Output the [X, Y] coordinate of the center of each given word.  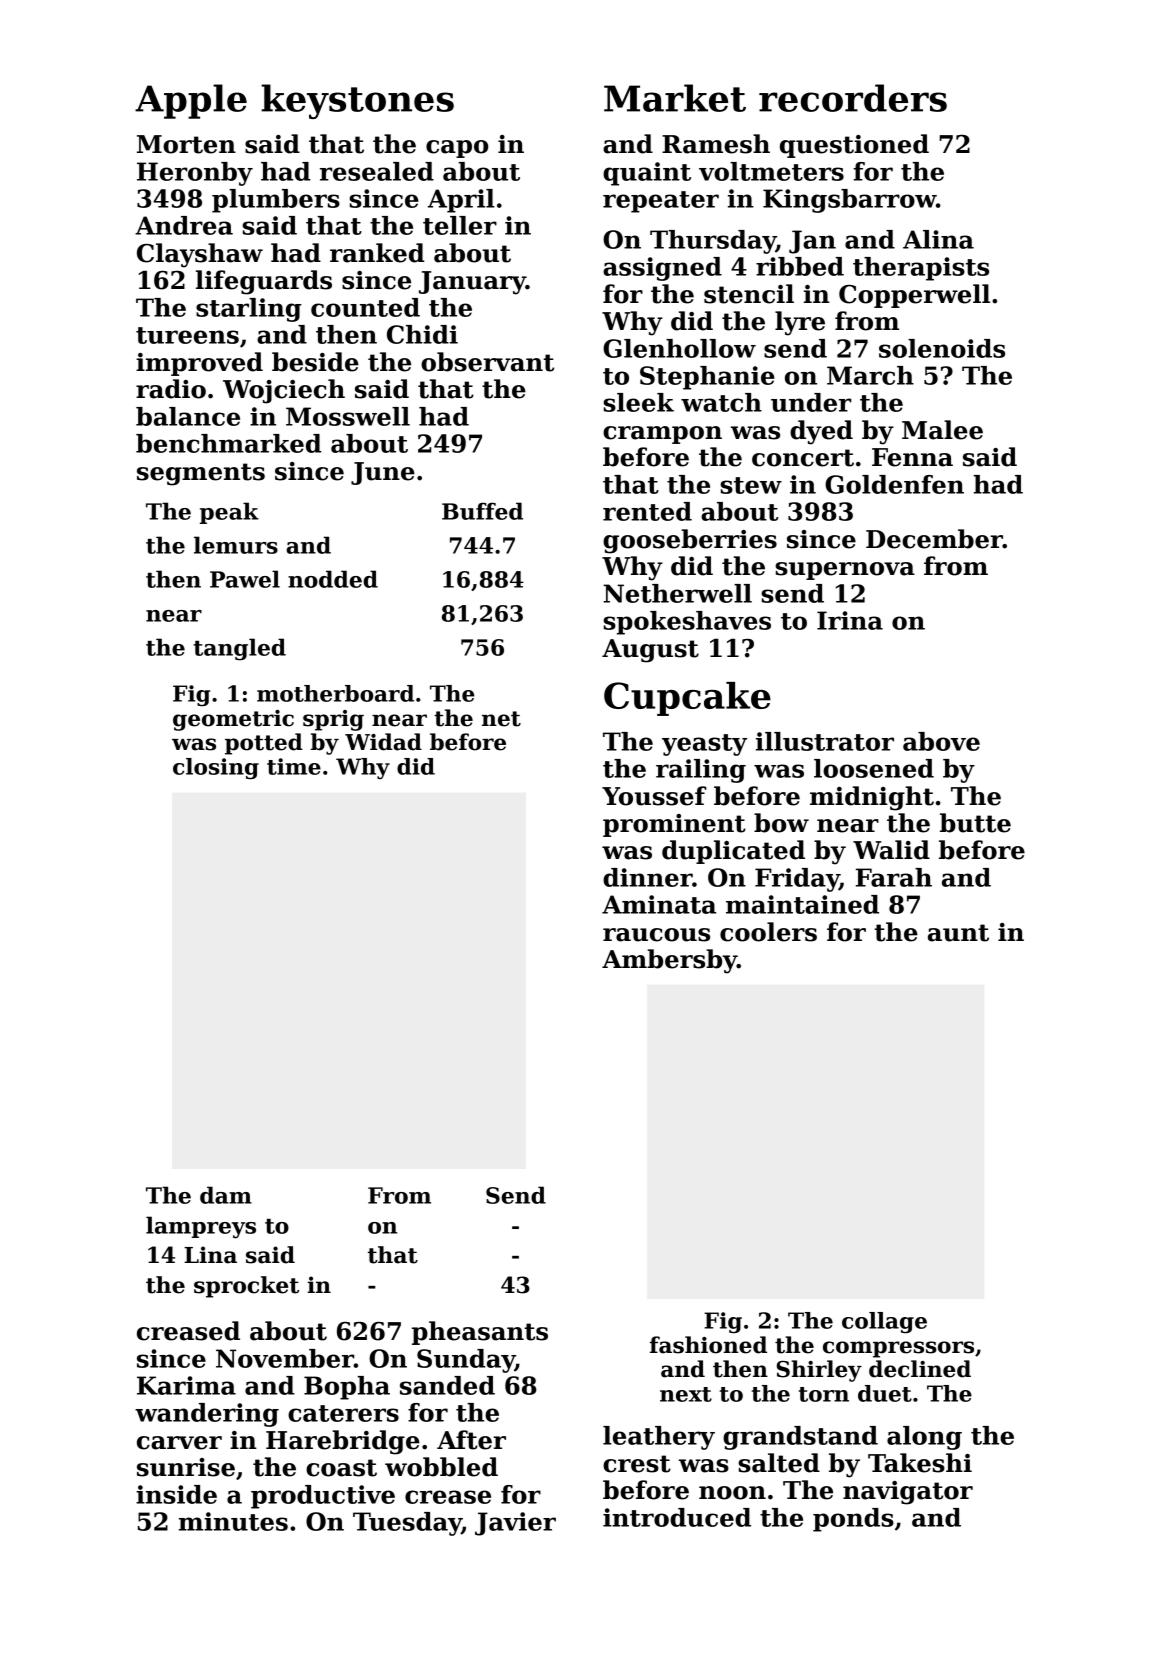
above [941, 741]
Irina [850, 620]
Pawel [245, 579]
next [686, 1394]
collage [884, 1322]
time [294, 766]
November [285, 1358]
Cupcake [687, 699]
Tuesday [407, 1524]
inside [176, 1494]
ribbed [800, 266]
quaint [647, 174]
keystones [357, 101]
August [650, 651]
